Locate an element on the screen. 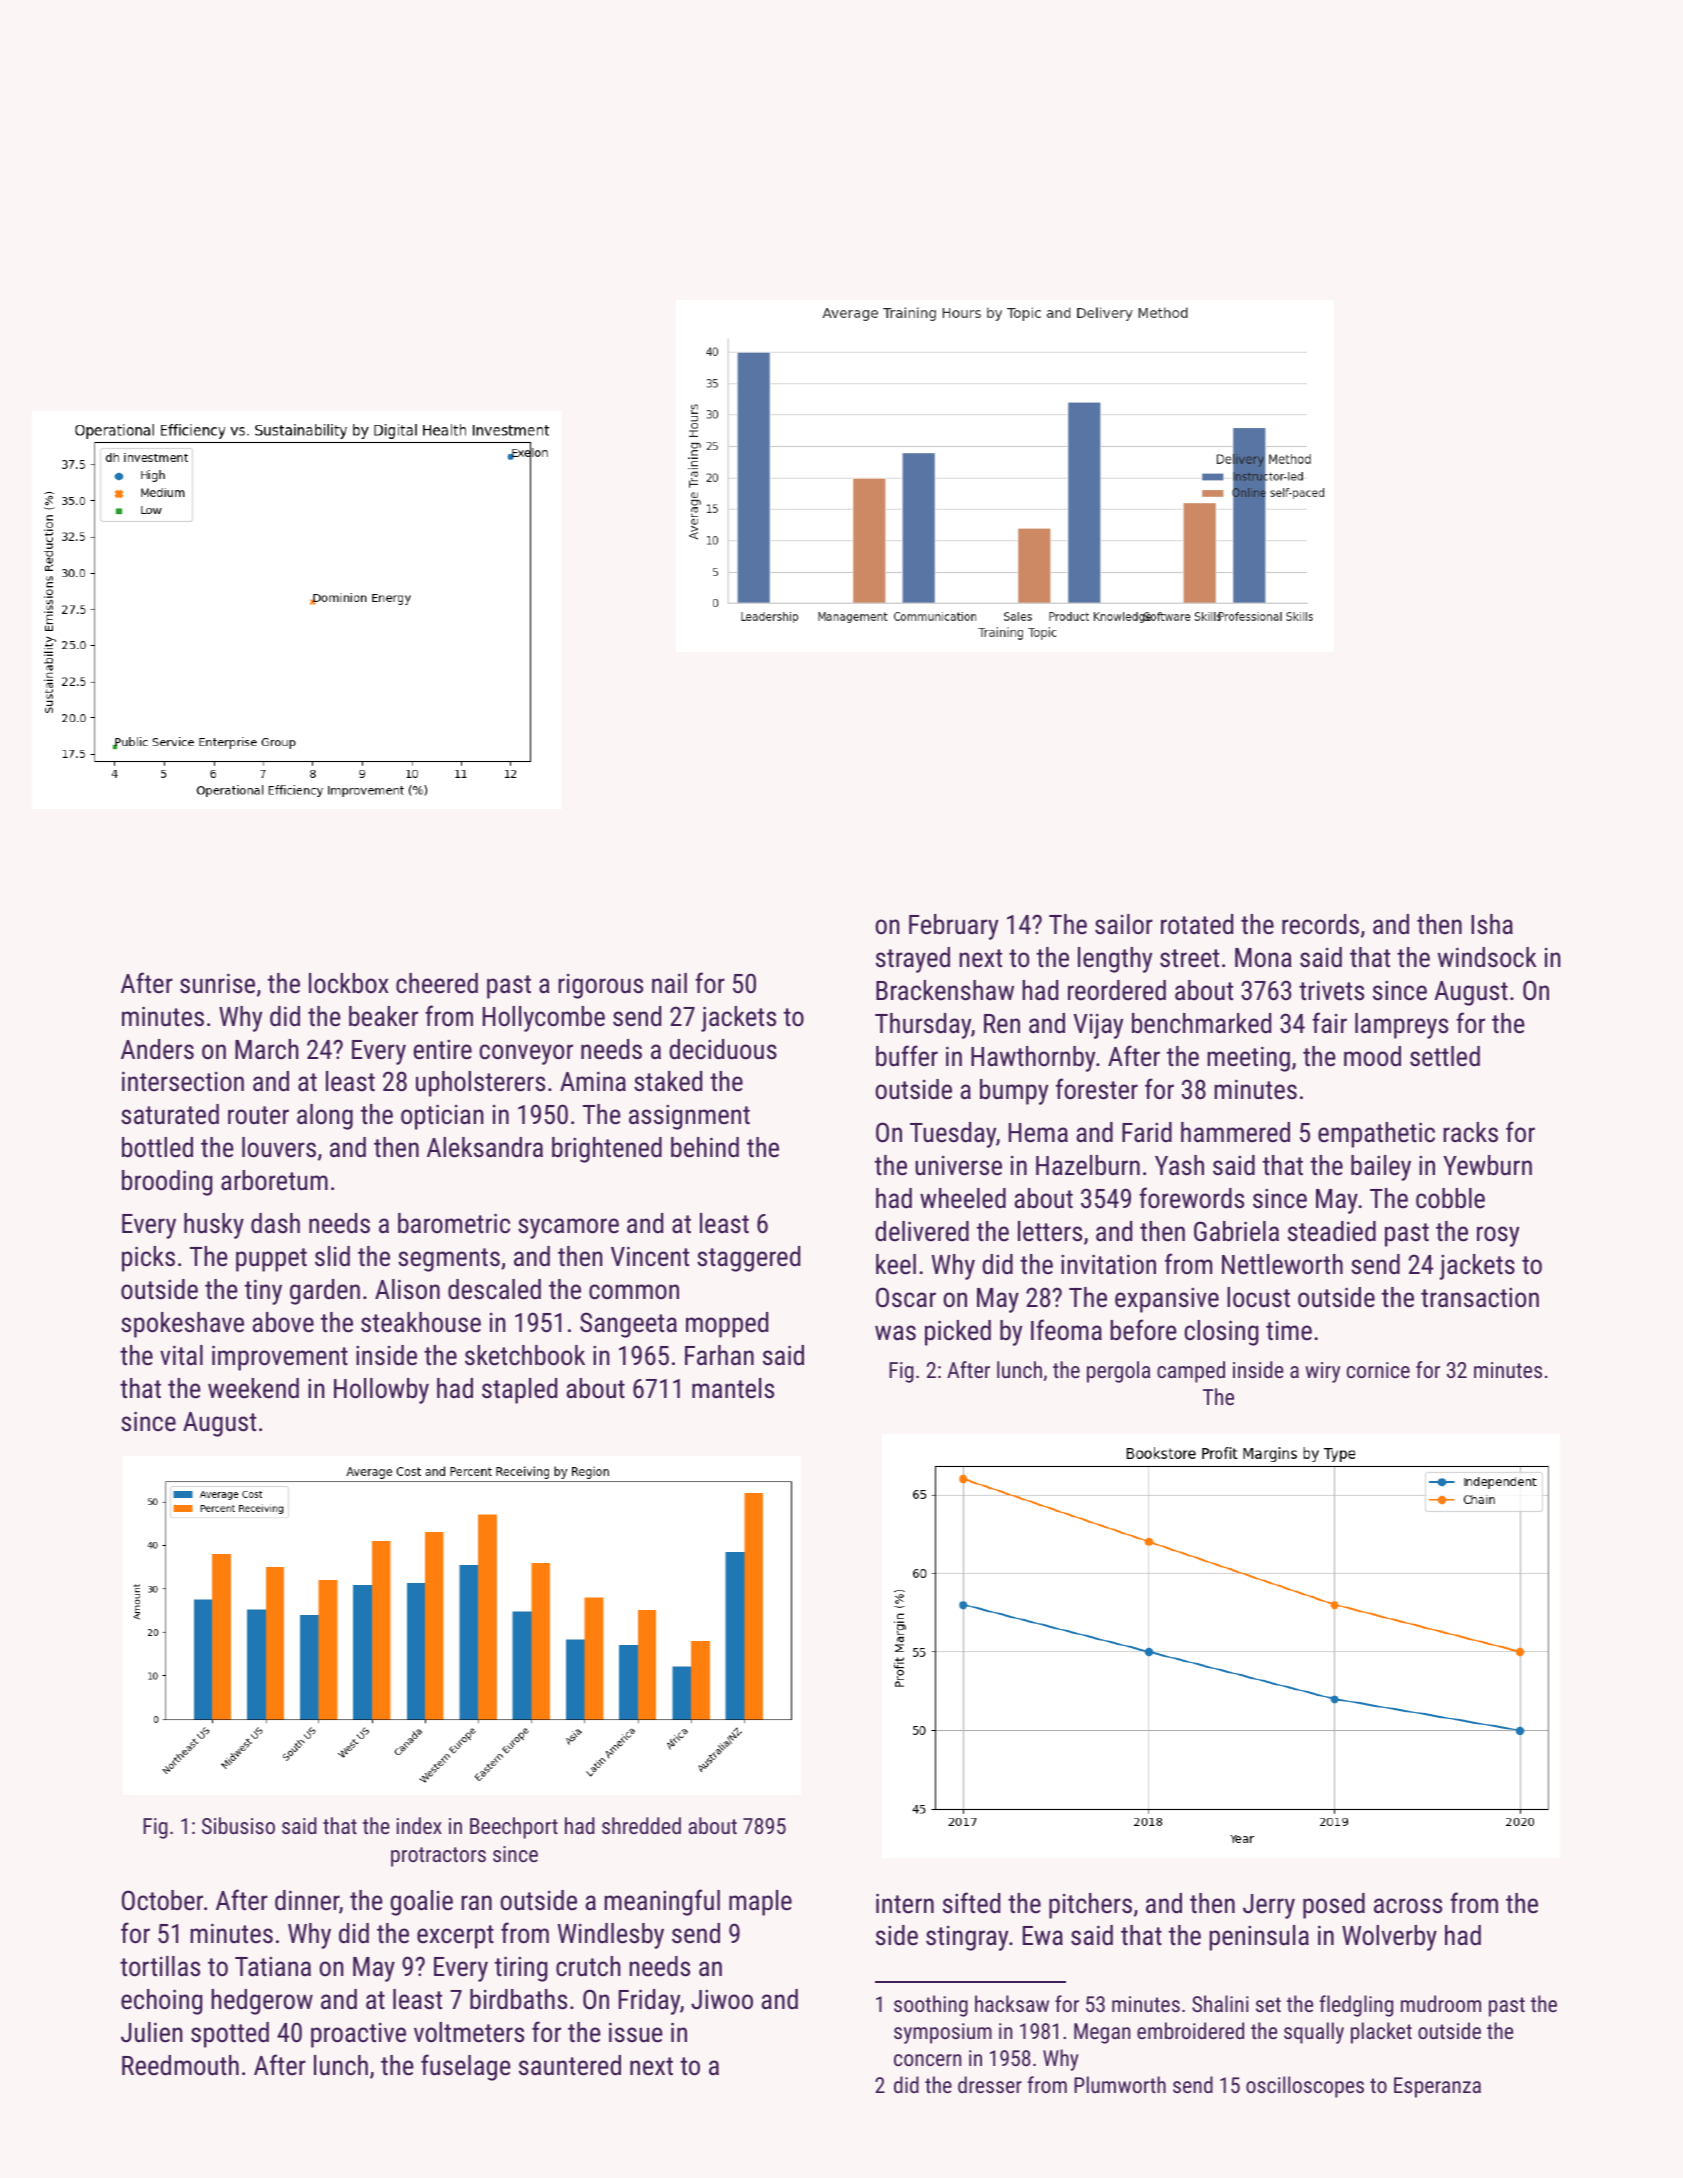 Image resolution: width=1683 pixels, height=2178 pixels. cheered is located at coordinates (437, 983).
